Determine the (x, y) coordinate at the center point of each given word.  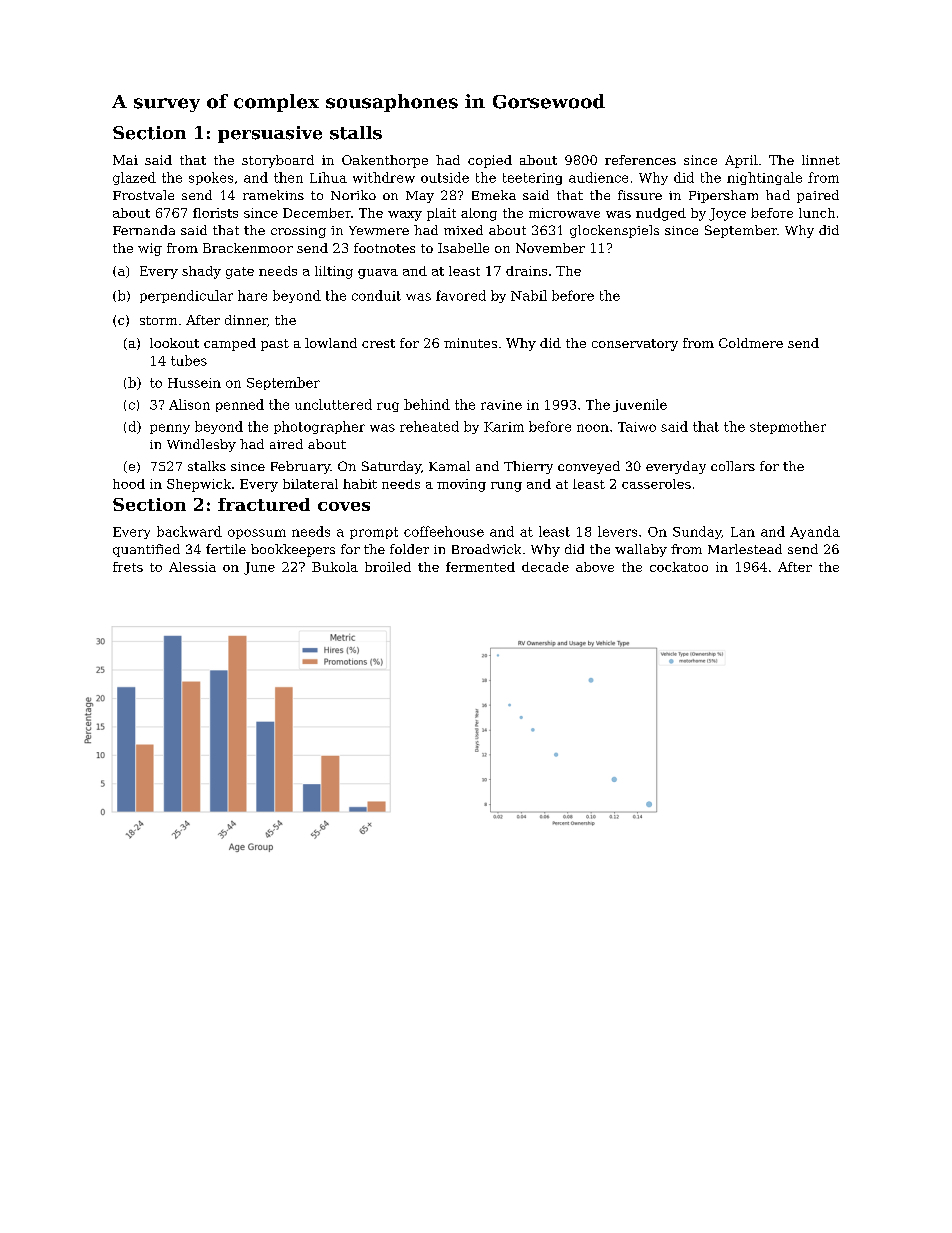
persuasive (270, 134)
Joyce (727, 214)
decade (545, 567)
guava (378, 274)
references (640, 160)
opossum (257, 534)
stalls (356, 133)
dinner (246, 320)
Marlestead (745, 549)
